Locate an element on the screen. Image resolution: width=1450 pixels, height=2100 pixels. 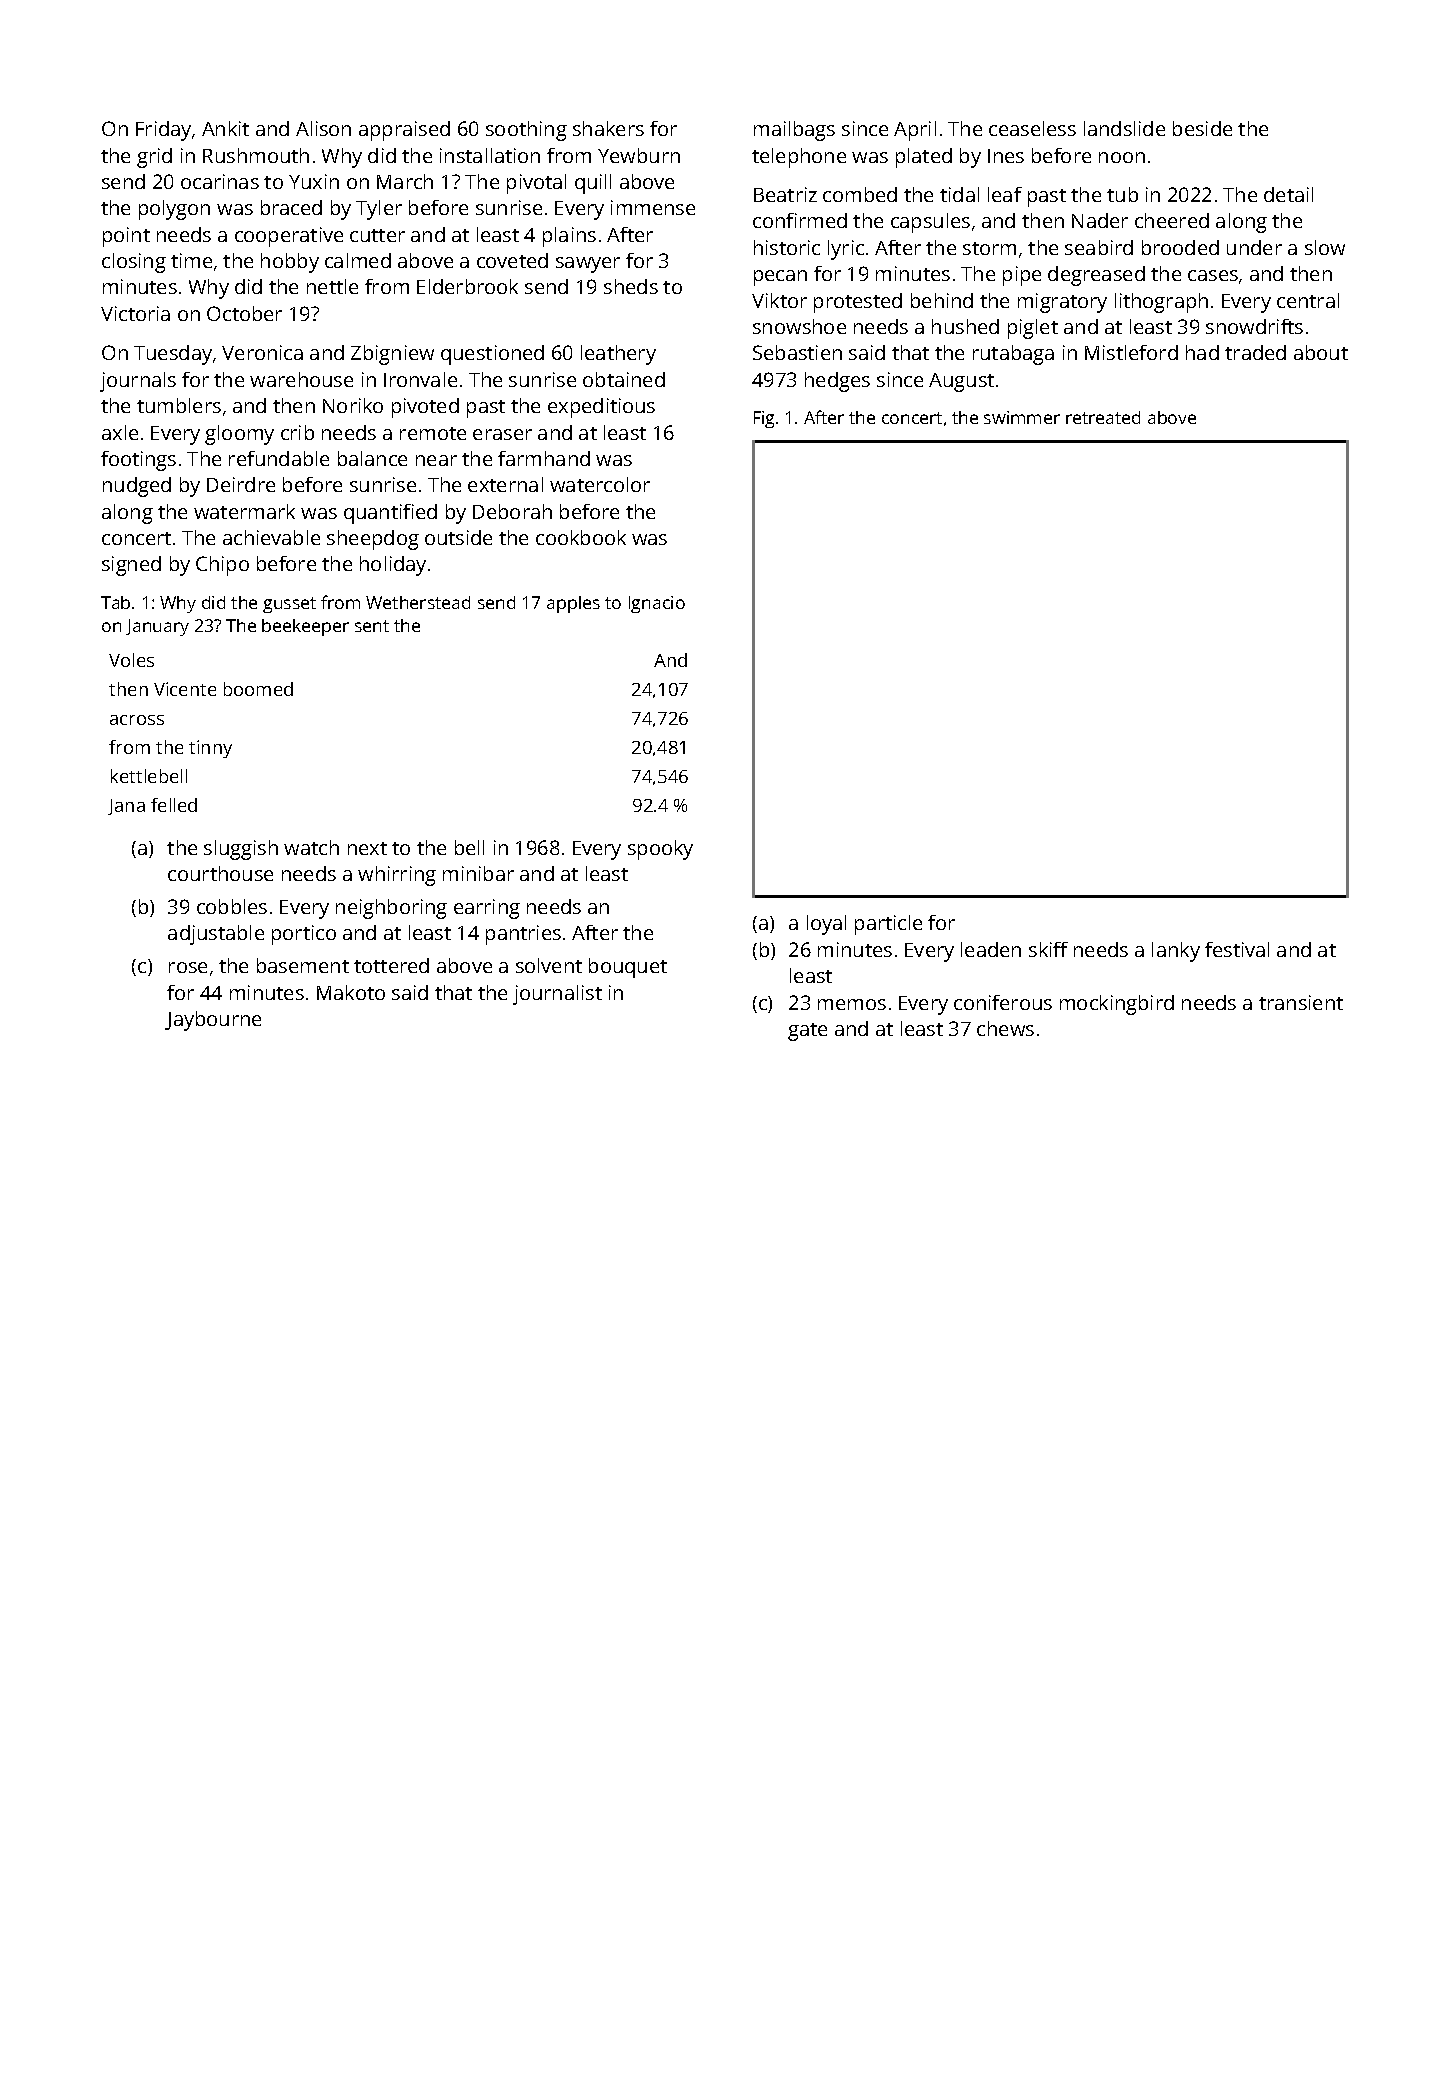
January is located at coordinates (157, 627).
